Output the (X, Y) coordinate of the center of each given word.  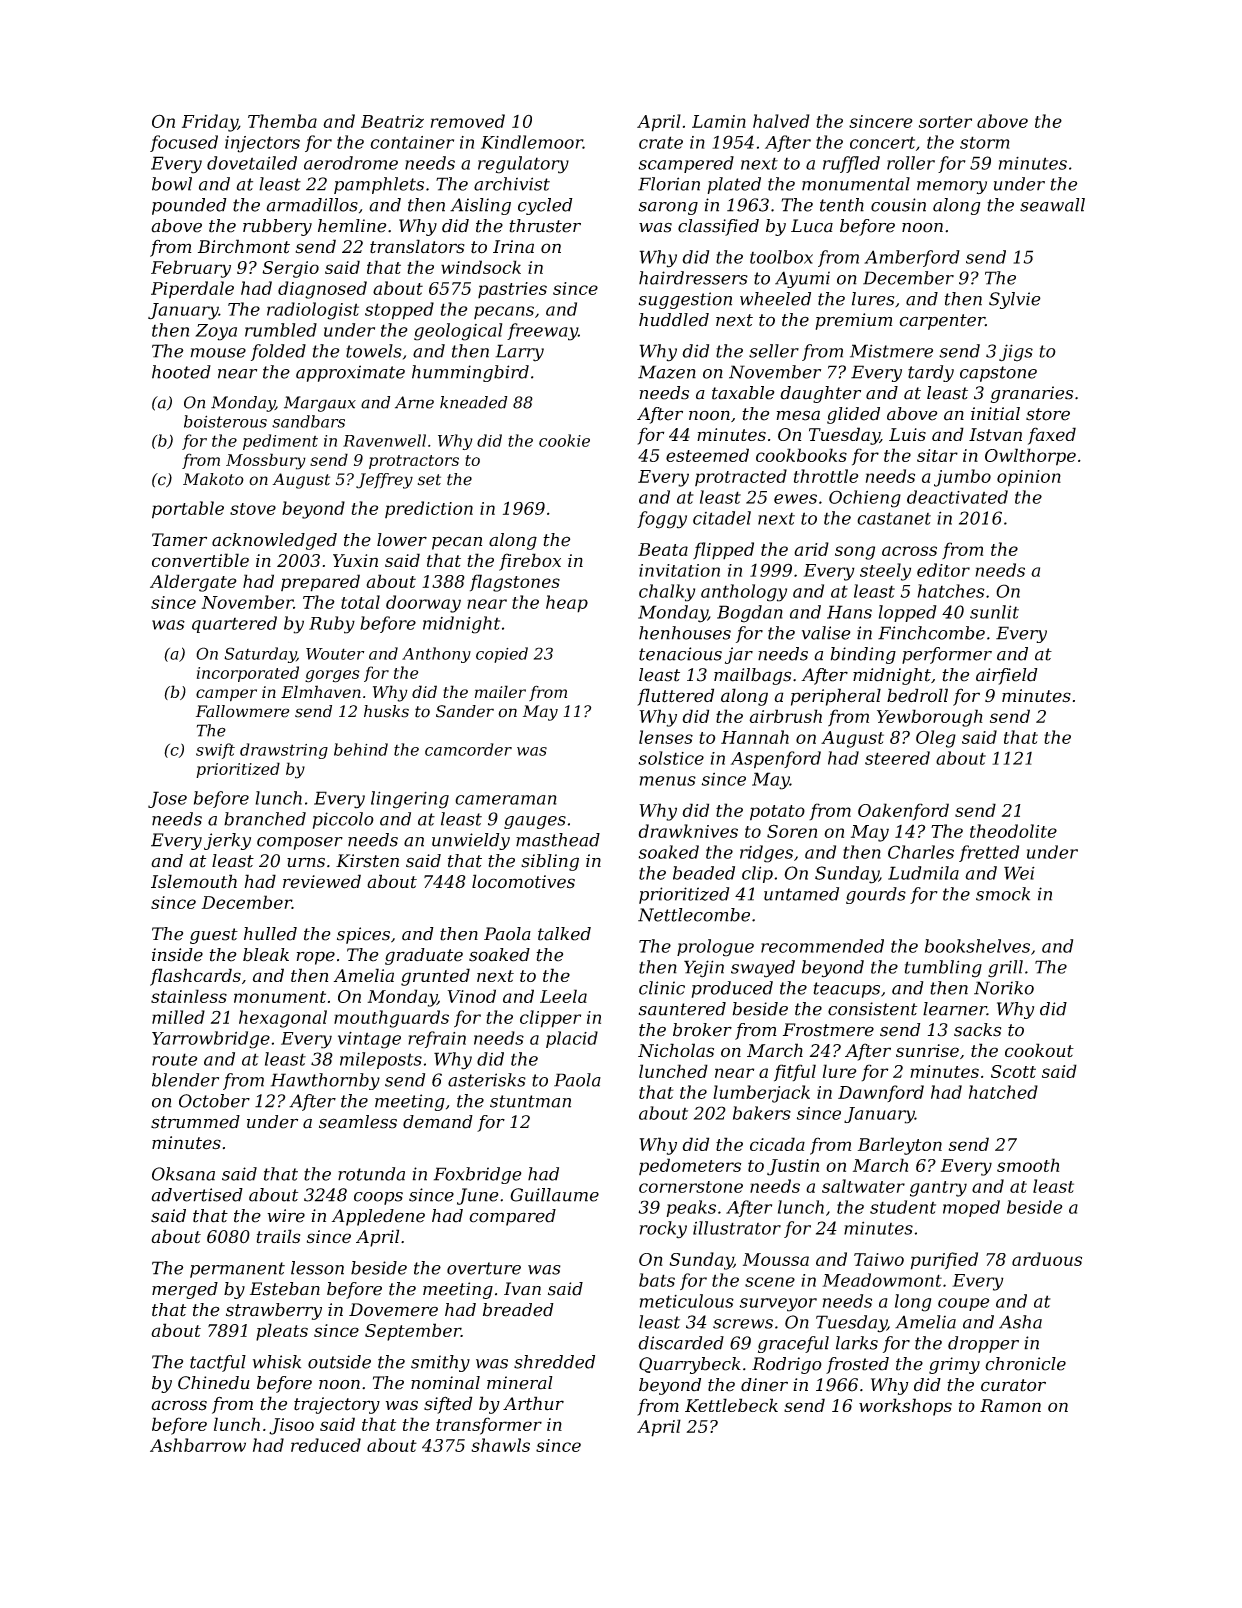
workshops (905, 1407)
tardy (931, 373)
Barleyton (900, 1146)
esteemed (707, 455)
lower (402, 540)
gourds (876, 895)
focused (184, 143)
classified (718, 227)
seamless (358, 1122)
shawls (500, 1445)
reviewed (322, 881)
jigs (1016, 353)
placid (572, 1039)
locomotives (523, 881)
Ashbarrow (198, 1445)
